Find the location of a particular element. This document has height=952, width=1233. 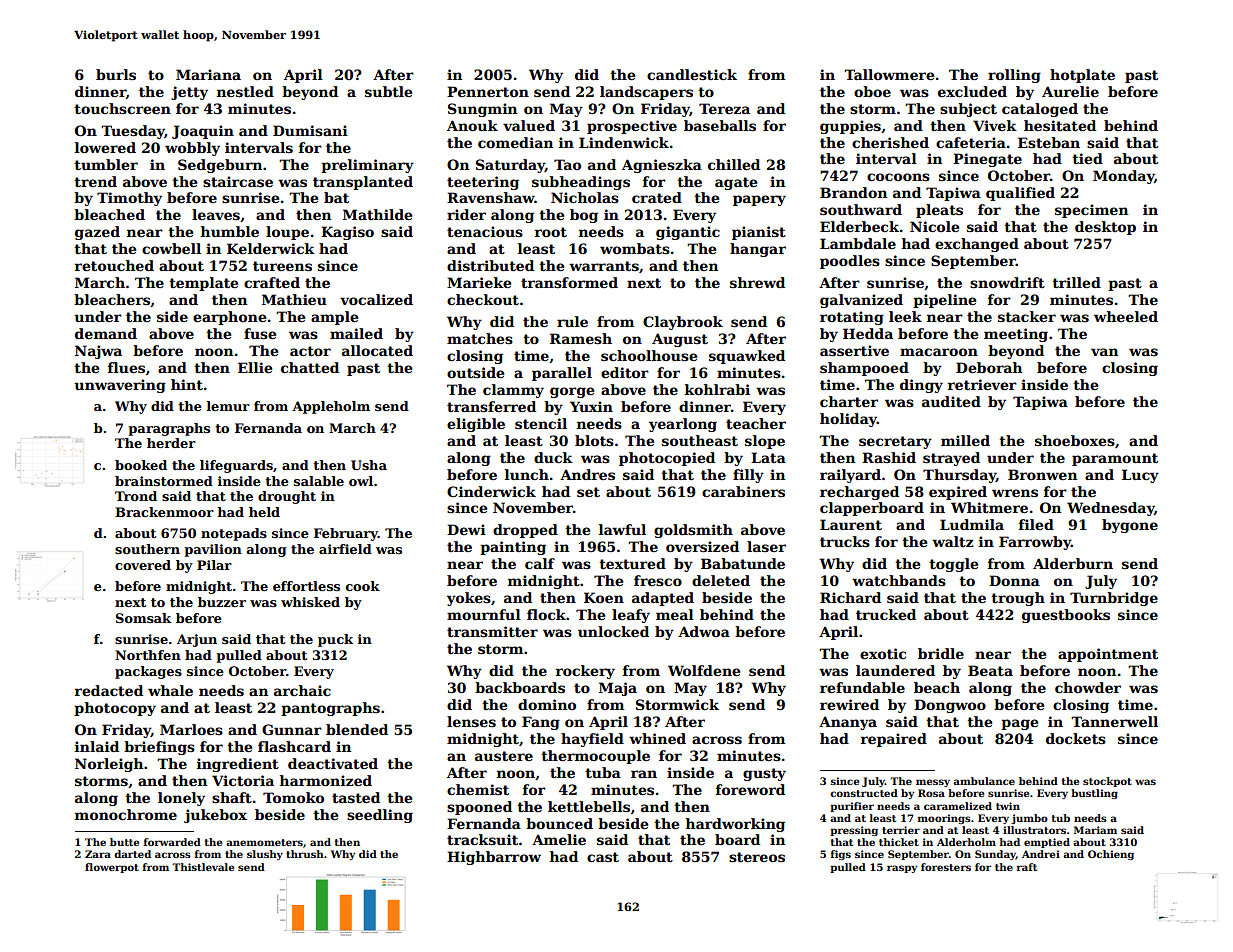

flowerpot is located at coordinates (112, 868).
